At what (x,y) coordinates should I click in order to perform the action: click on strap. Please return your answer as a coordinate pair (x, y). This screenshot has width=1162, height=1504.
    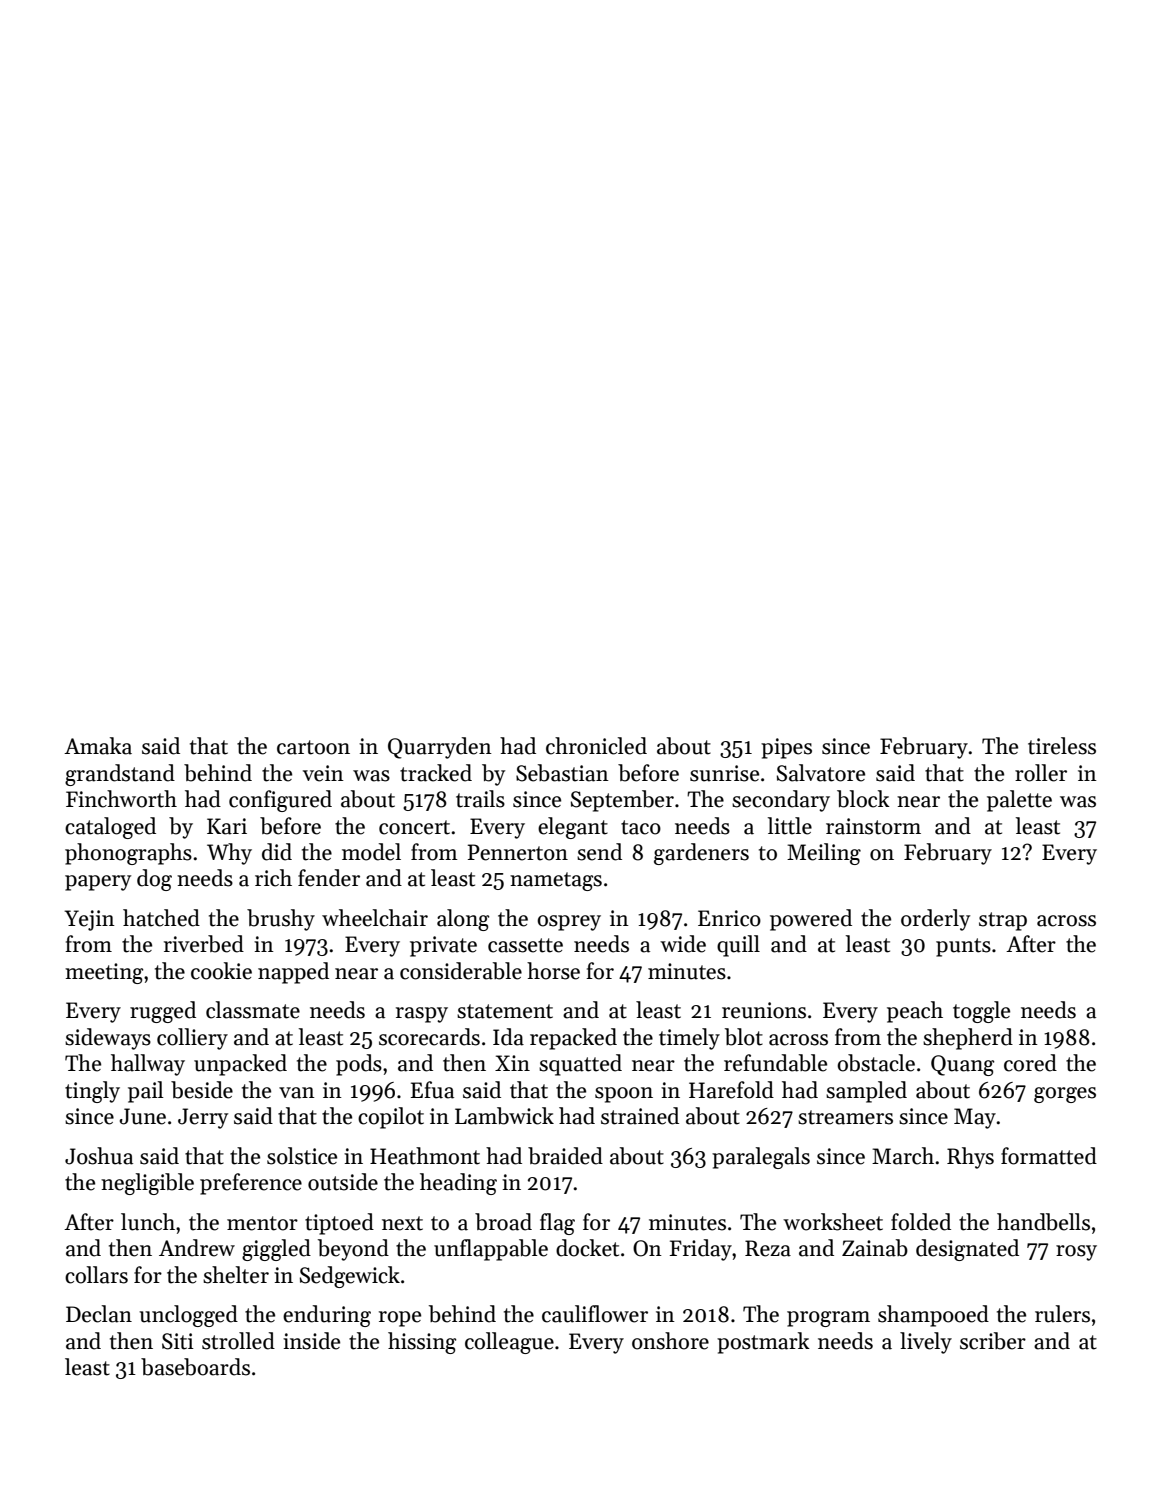
    Looking at the image, I should click on (1003, 921).
